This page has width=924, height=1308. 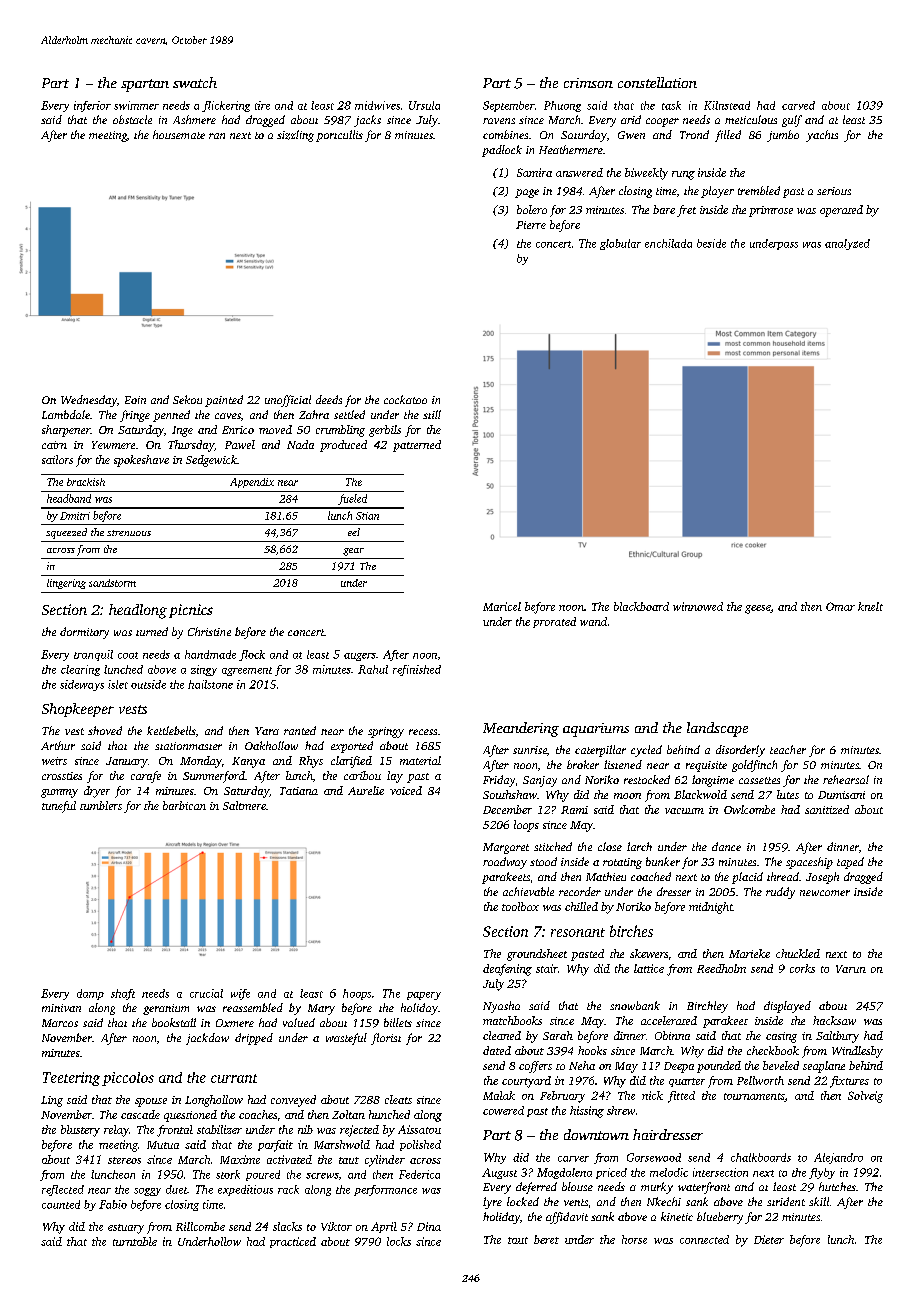 I want to click on Meandering, so click(x=521, y=729).
